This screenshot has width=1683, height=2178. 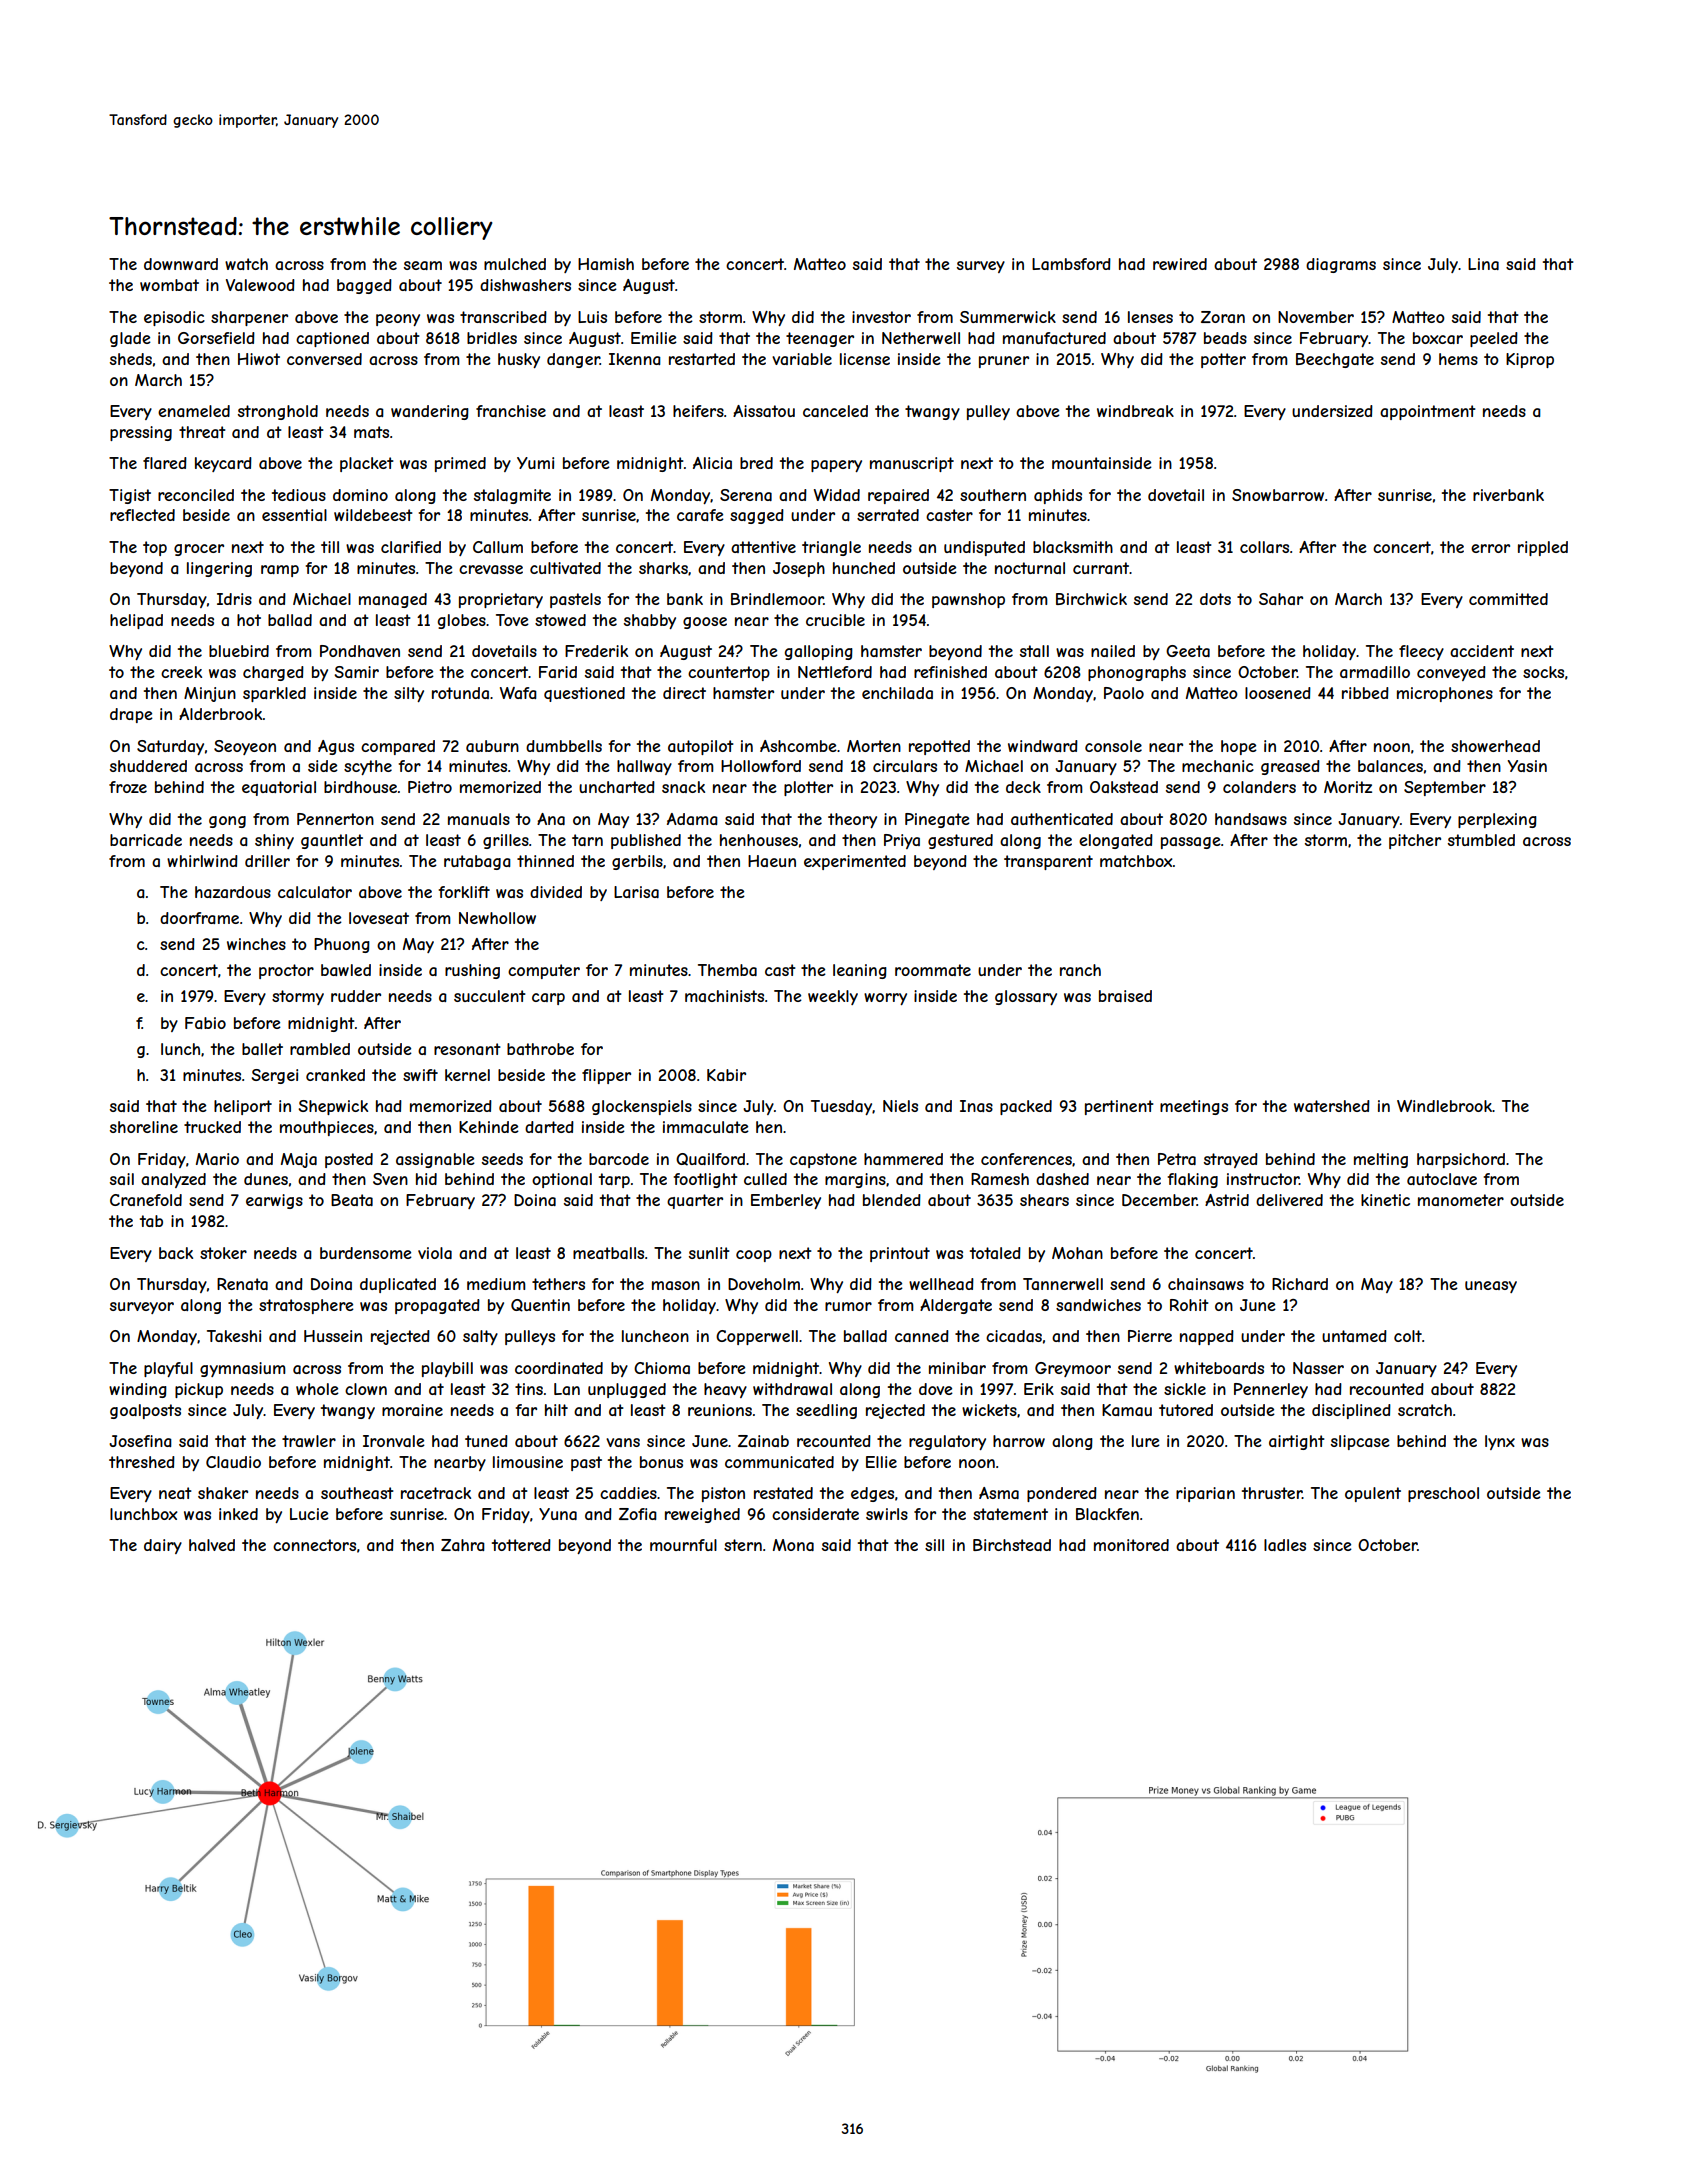 I want to click on socks, so click(x=1543, y=672).
